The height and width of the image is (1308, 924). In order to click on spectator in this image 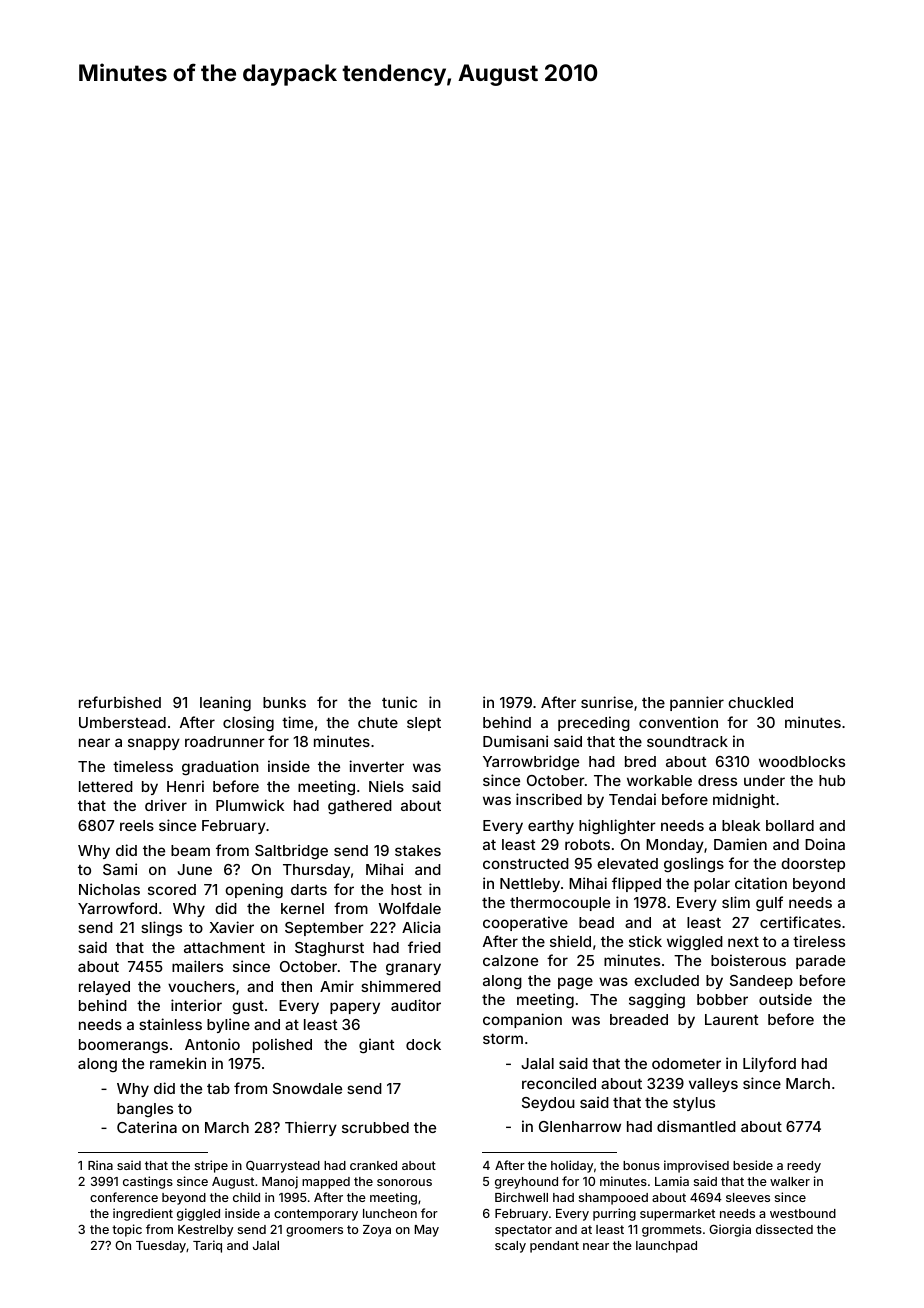, I will do `click(523, 1231)`.
